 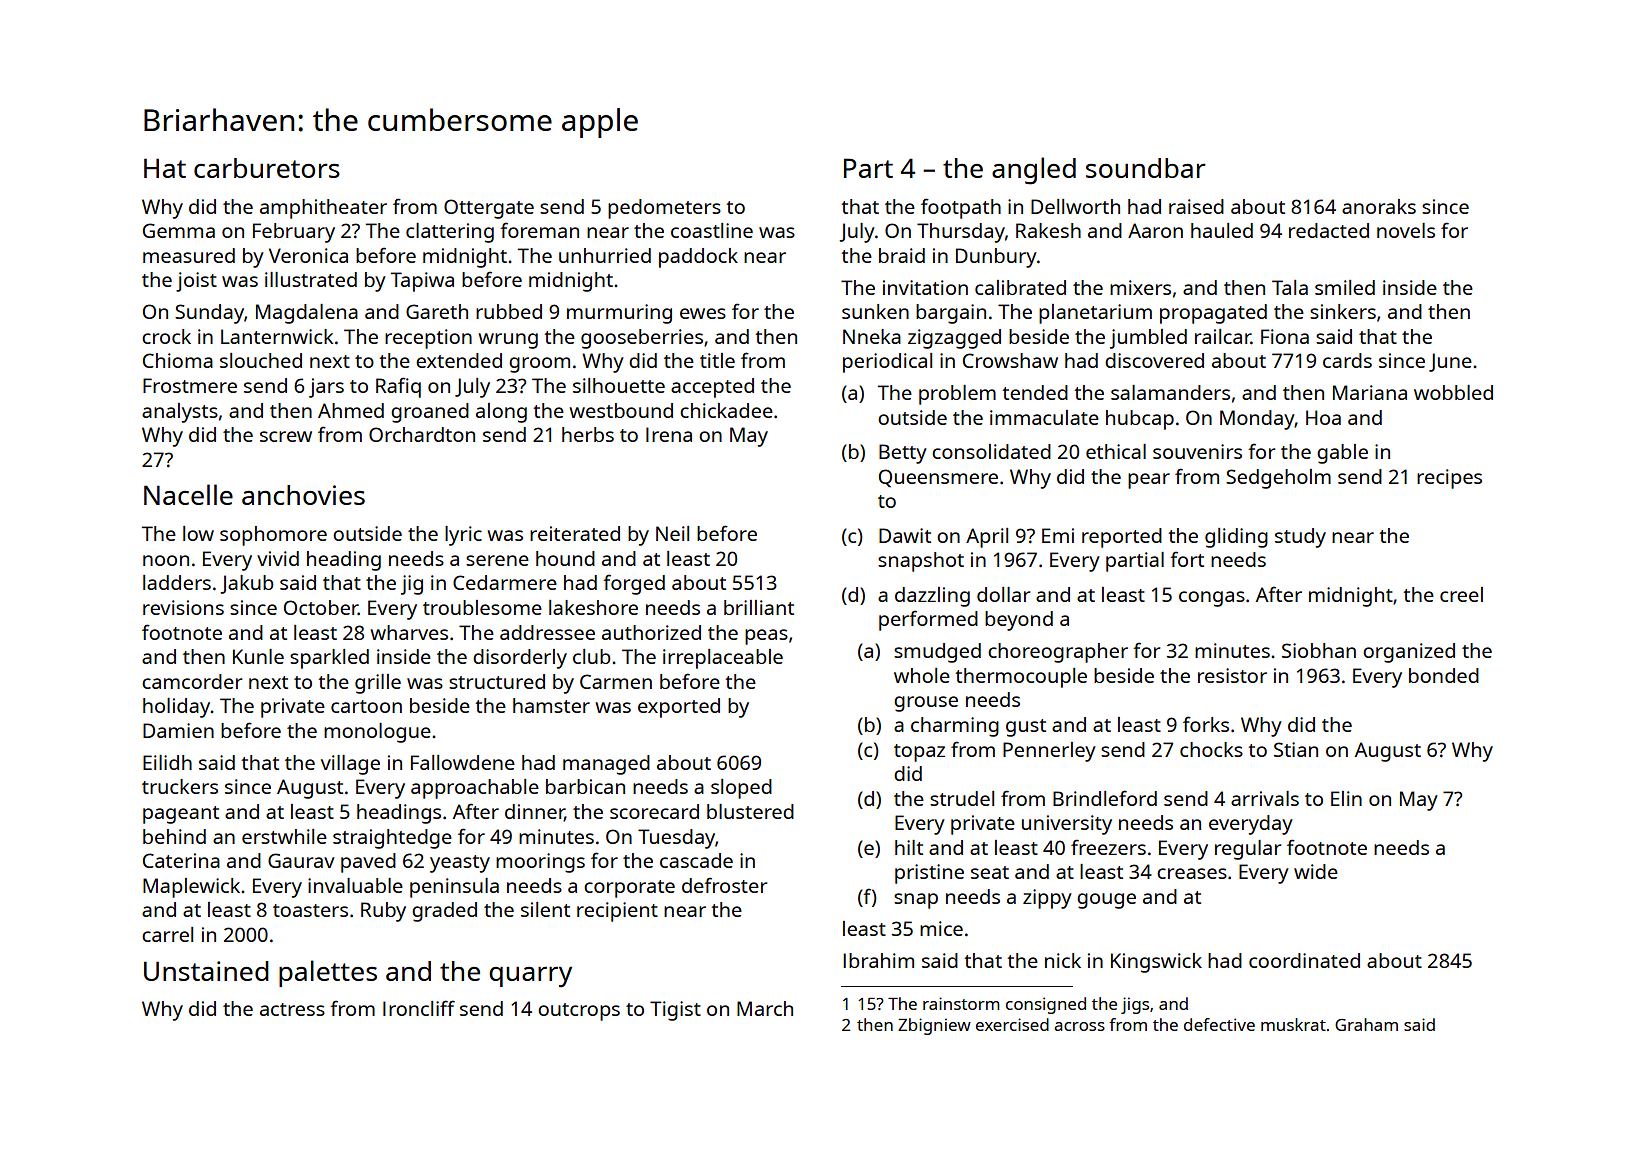 I want to click on seat, so click(x=990, y=872).
